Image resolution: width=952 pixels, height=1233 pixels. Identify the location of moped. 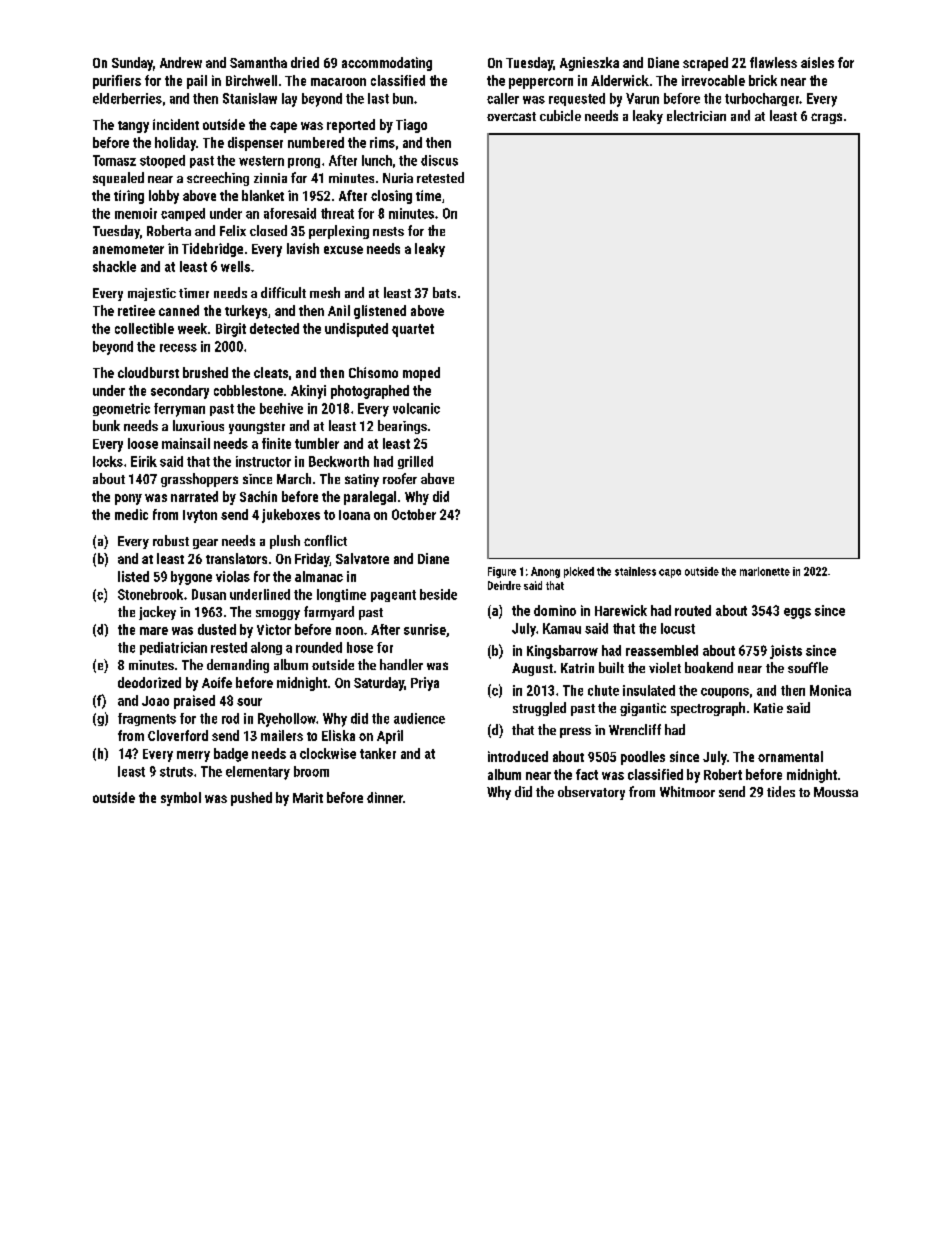
(421, 374).
